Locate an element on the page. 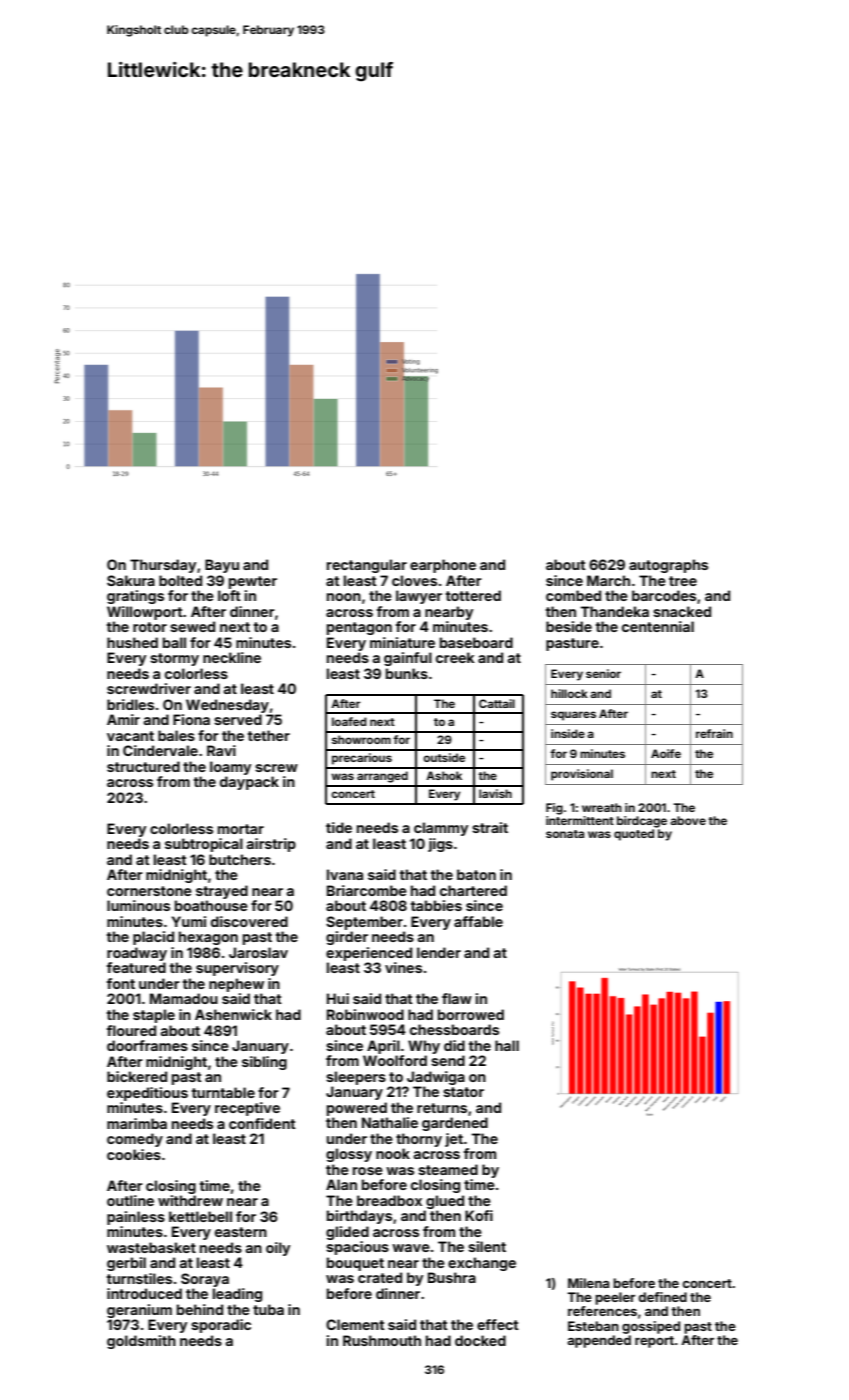 The width and height of the document is (849, 1400). tree is located at coordinates (683, 581).
